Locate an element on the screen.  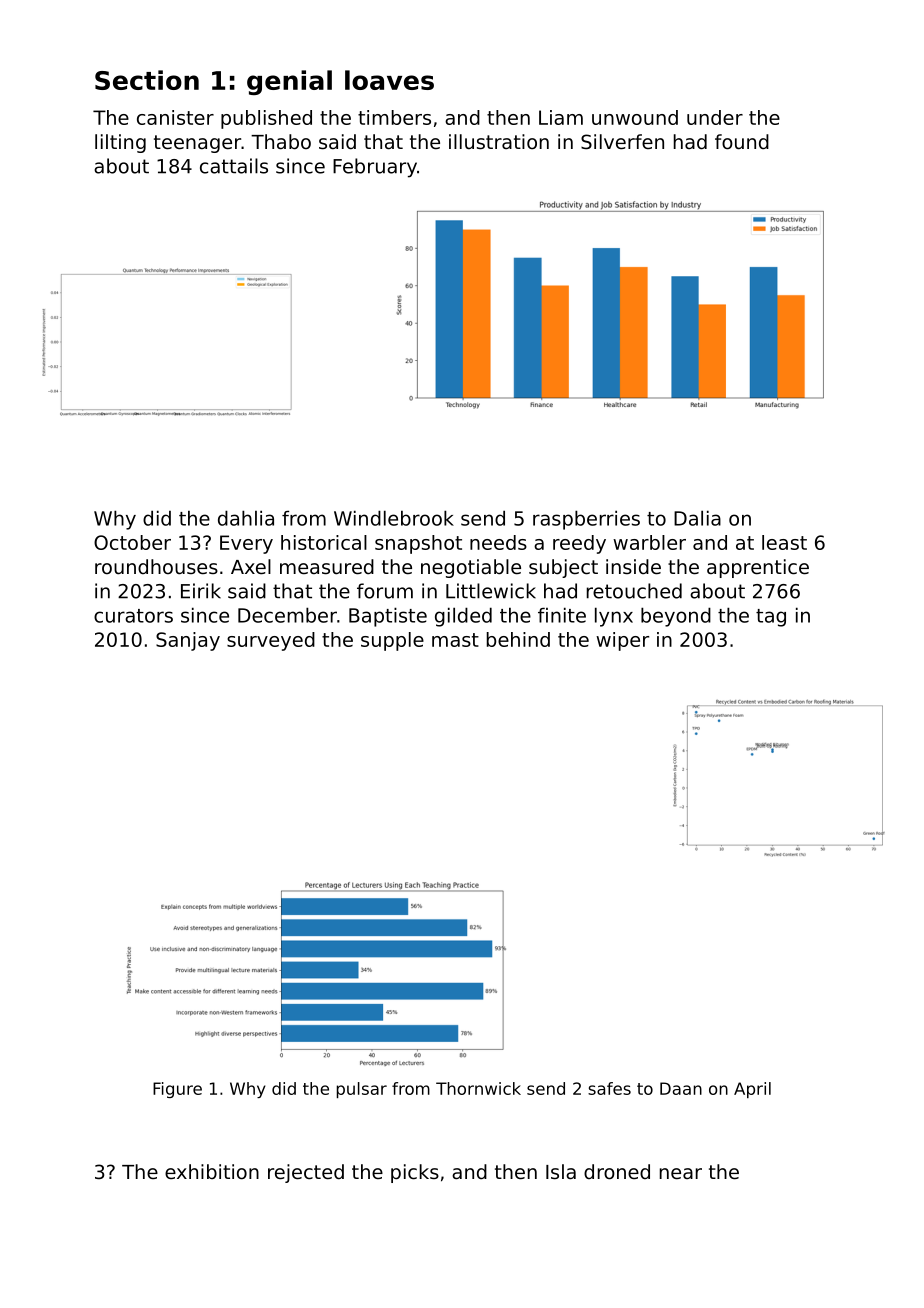
dahlia is located at coordinates (246, 518).
